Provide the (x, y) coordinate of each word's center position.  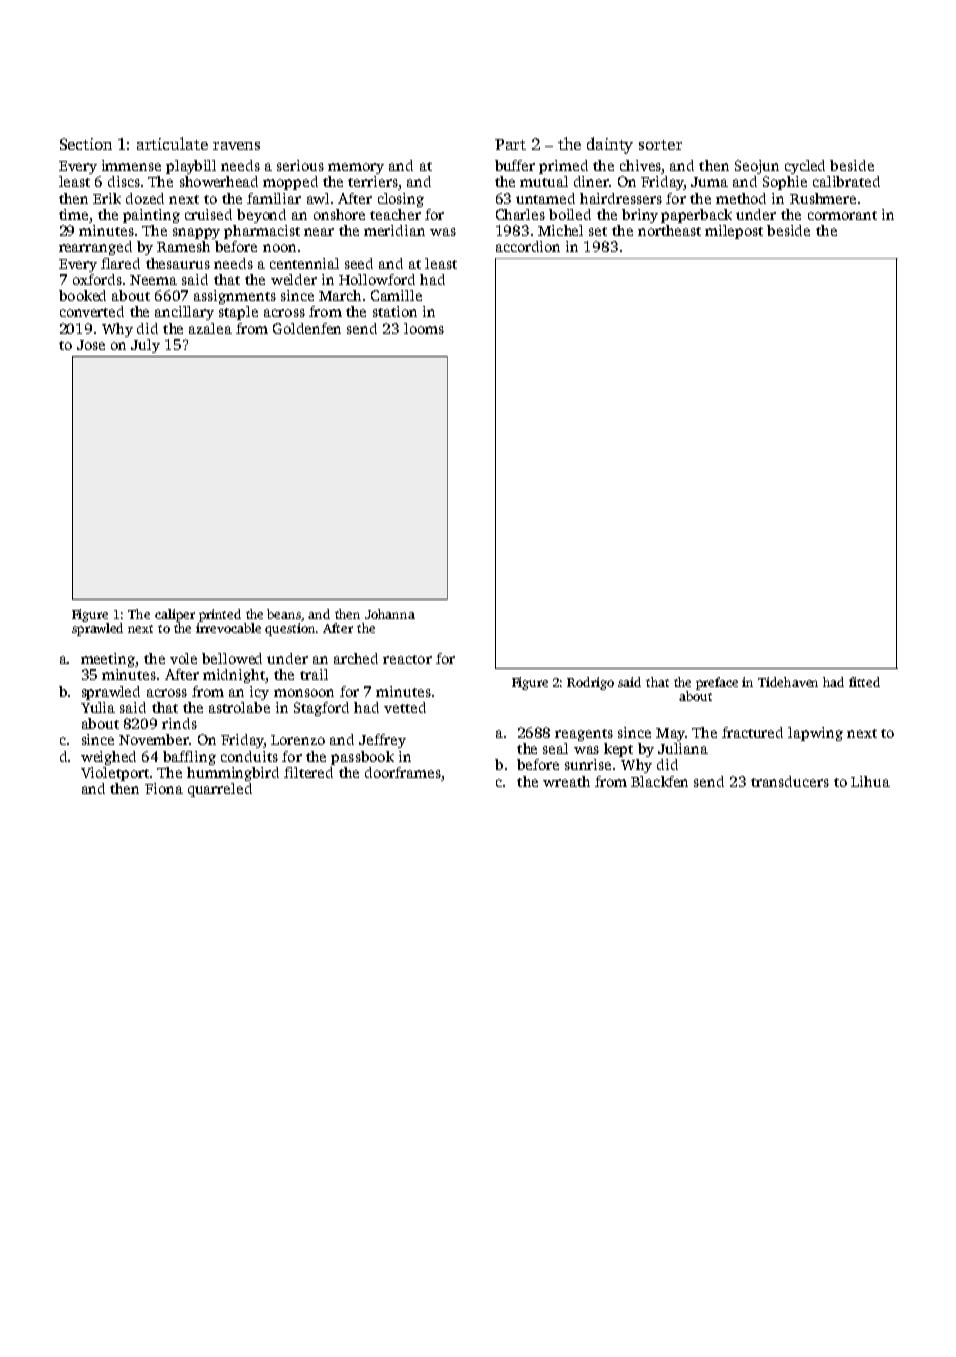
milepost (734, 232)
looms (424, 328)
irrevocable (228, 628)
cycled (805, 167)
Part (510, 144)
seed (359, 263)
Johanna (390, 614)
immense (131, 165)
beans (284, 615)
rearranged (95, 248)
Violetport (115, 774)
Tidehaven (788, 682)
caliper (175, 615)
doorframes (403, 772)
